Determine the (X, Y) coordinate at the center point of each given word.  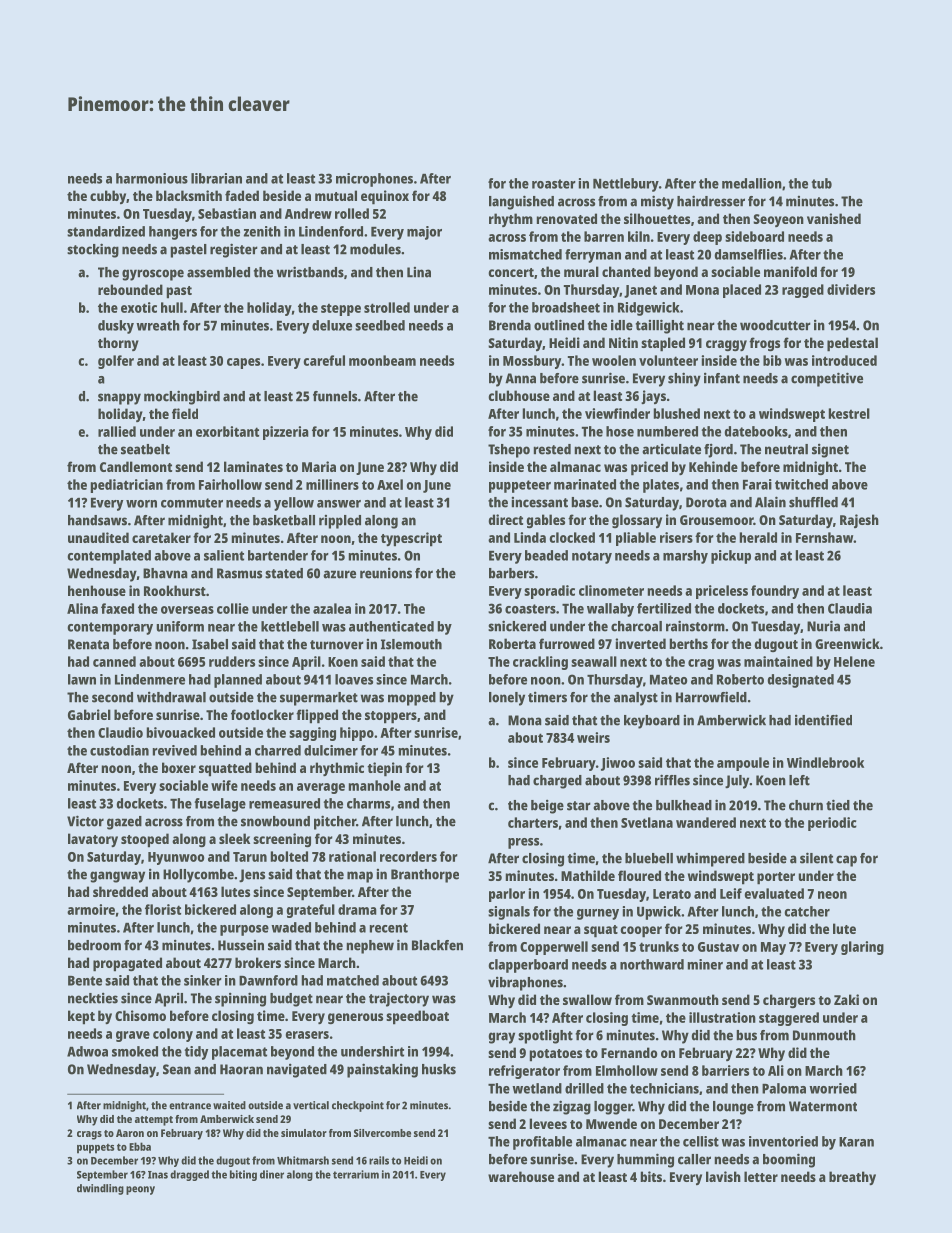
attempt (154, 1121)
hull (172, 307)
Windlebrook (825, 762)
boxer (179, 767)
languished (521, 202)
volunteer (668, 360)
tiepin (384, 769)
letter (761, 1176)
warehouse (521, 1176)
